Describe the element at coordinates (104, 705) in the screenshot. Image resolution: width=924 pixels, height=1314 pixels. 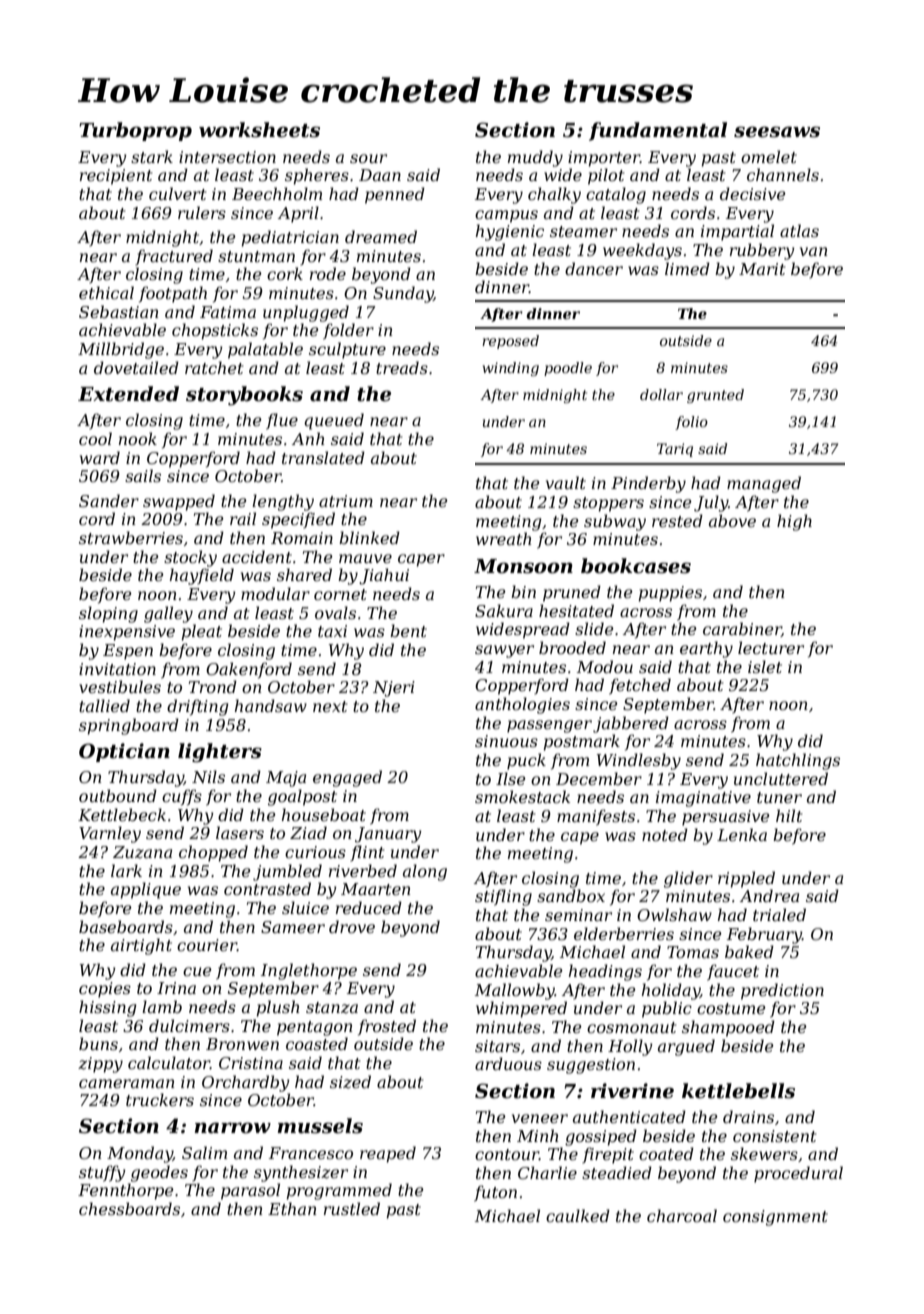
I see `tallied` at that location.
